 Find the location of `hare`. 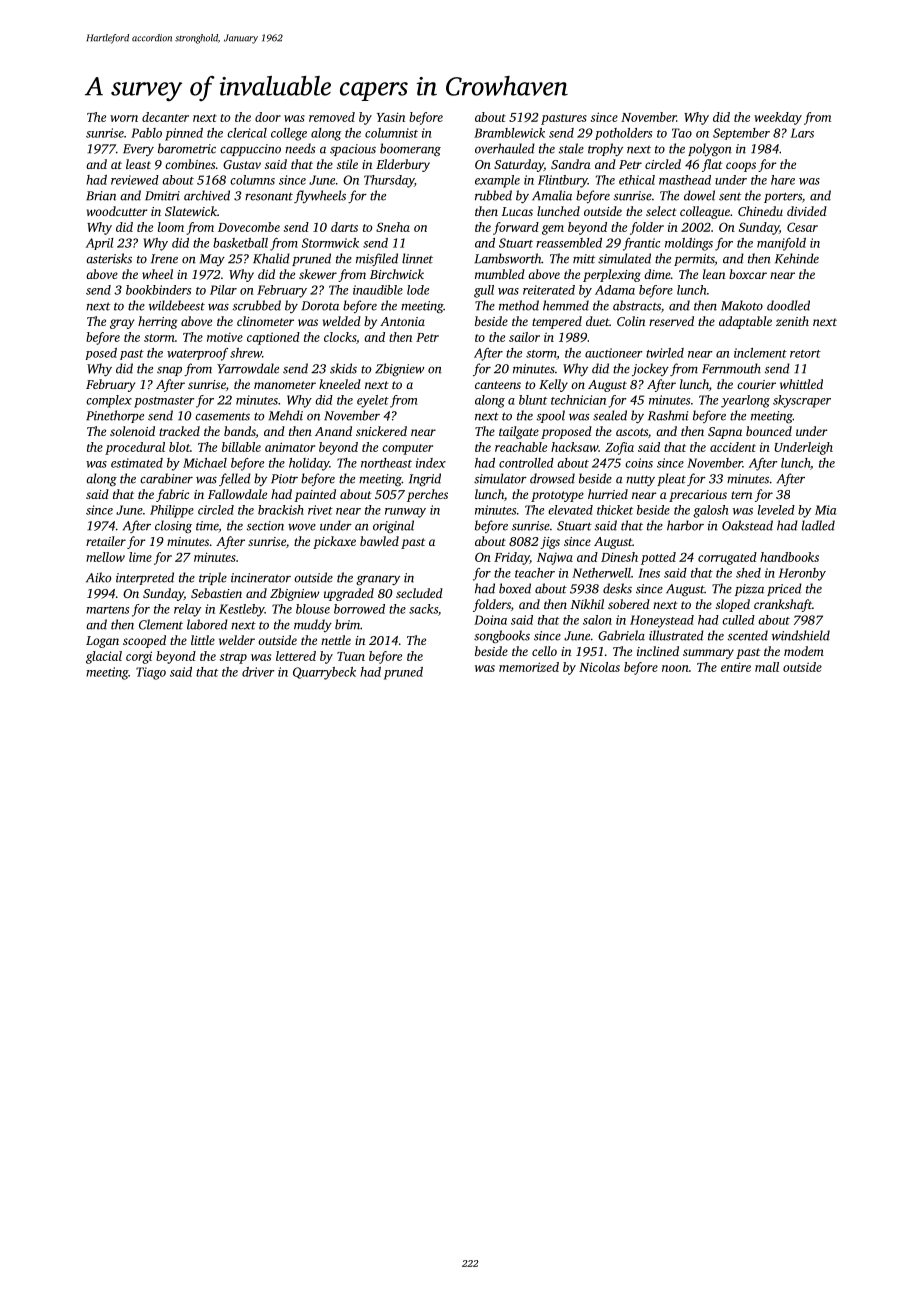

hare is located at coordinates (783, 180).
